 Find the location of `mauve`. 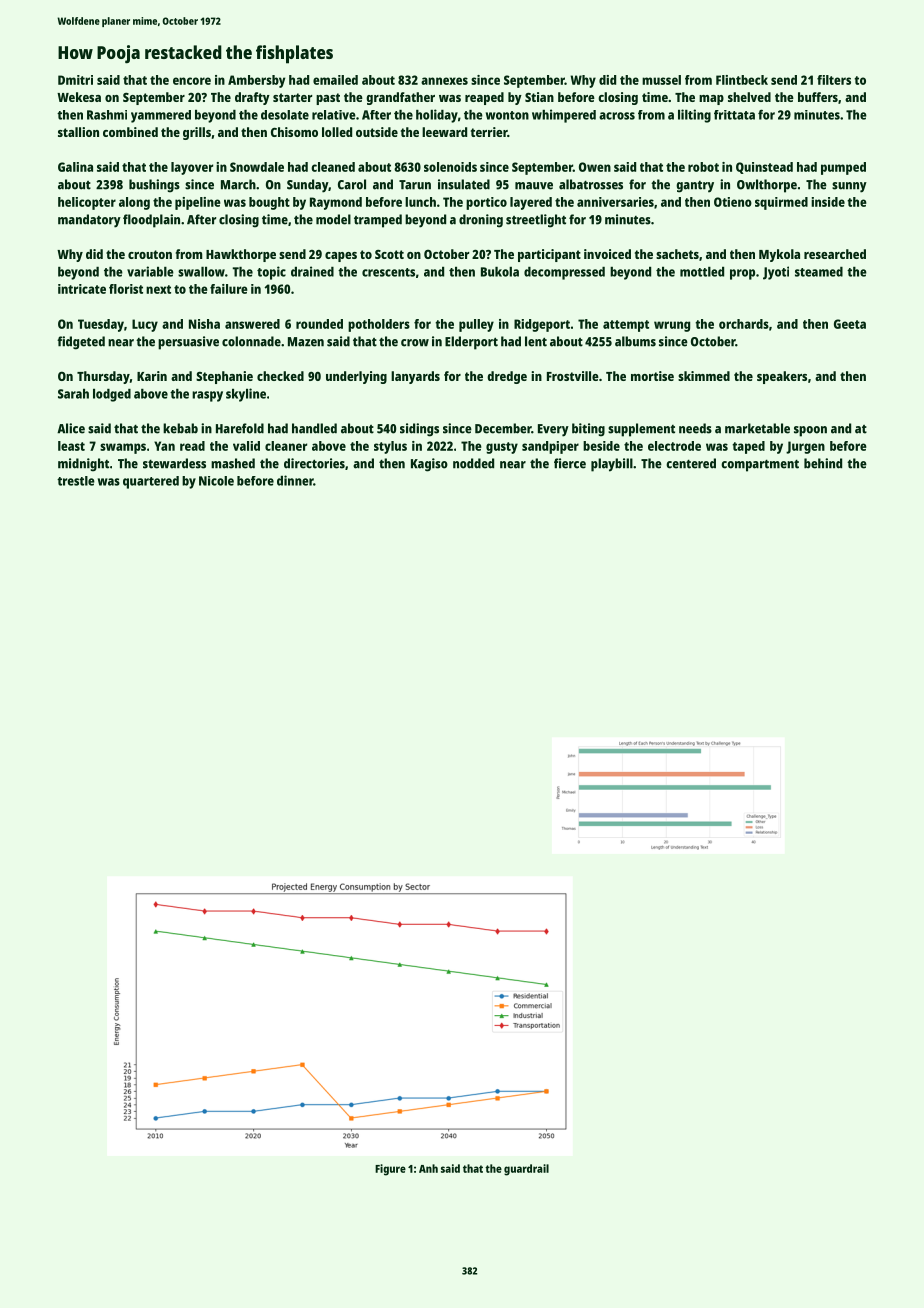

mauve is located at coordinates (534, 186).
